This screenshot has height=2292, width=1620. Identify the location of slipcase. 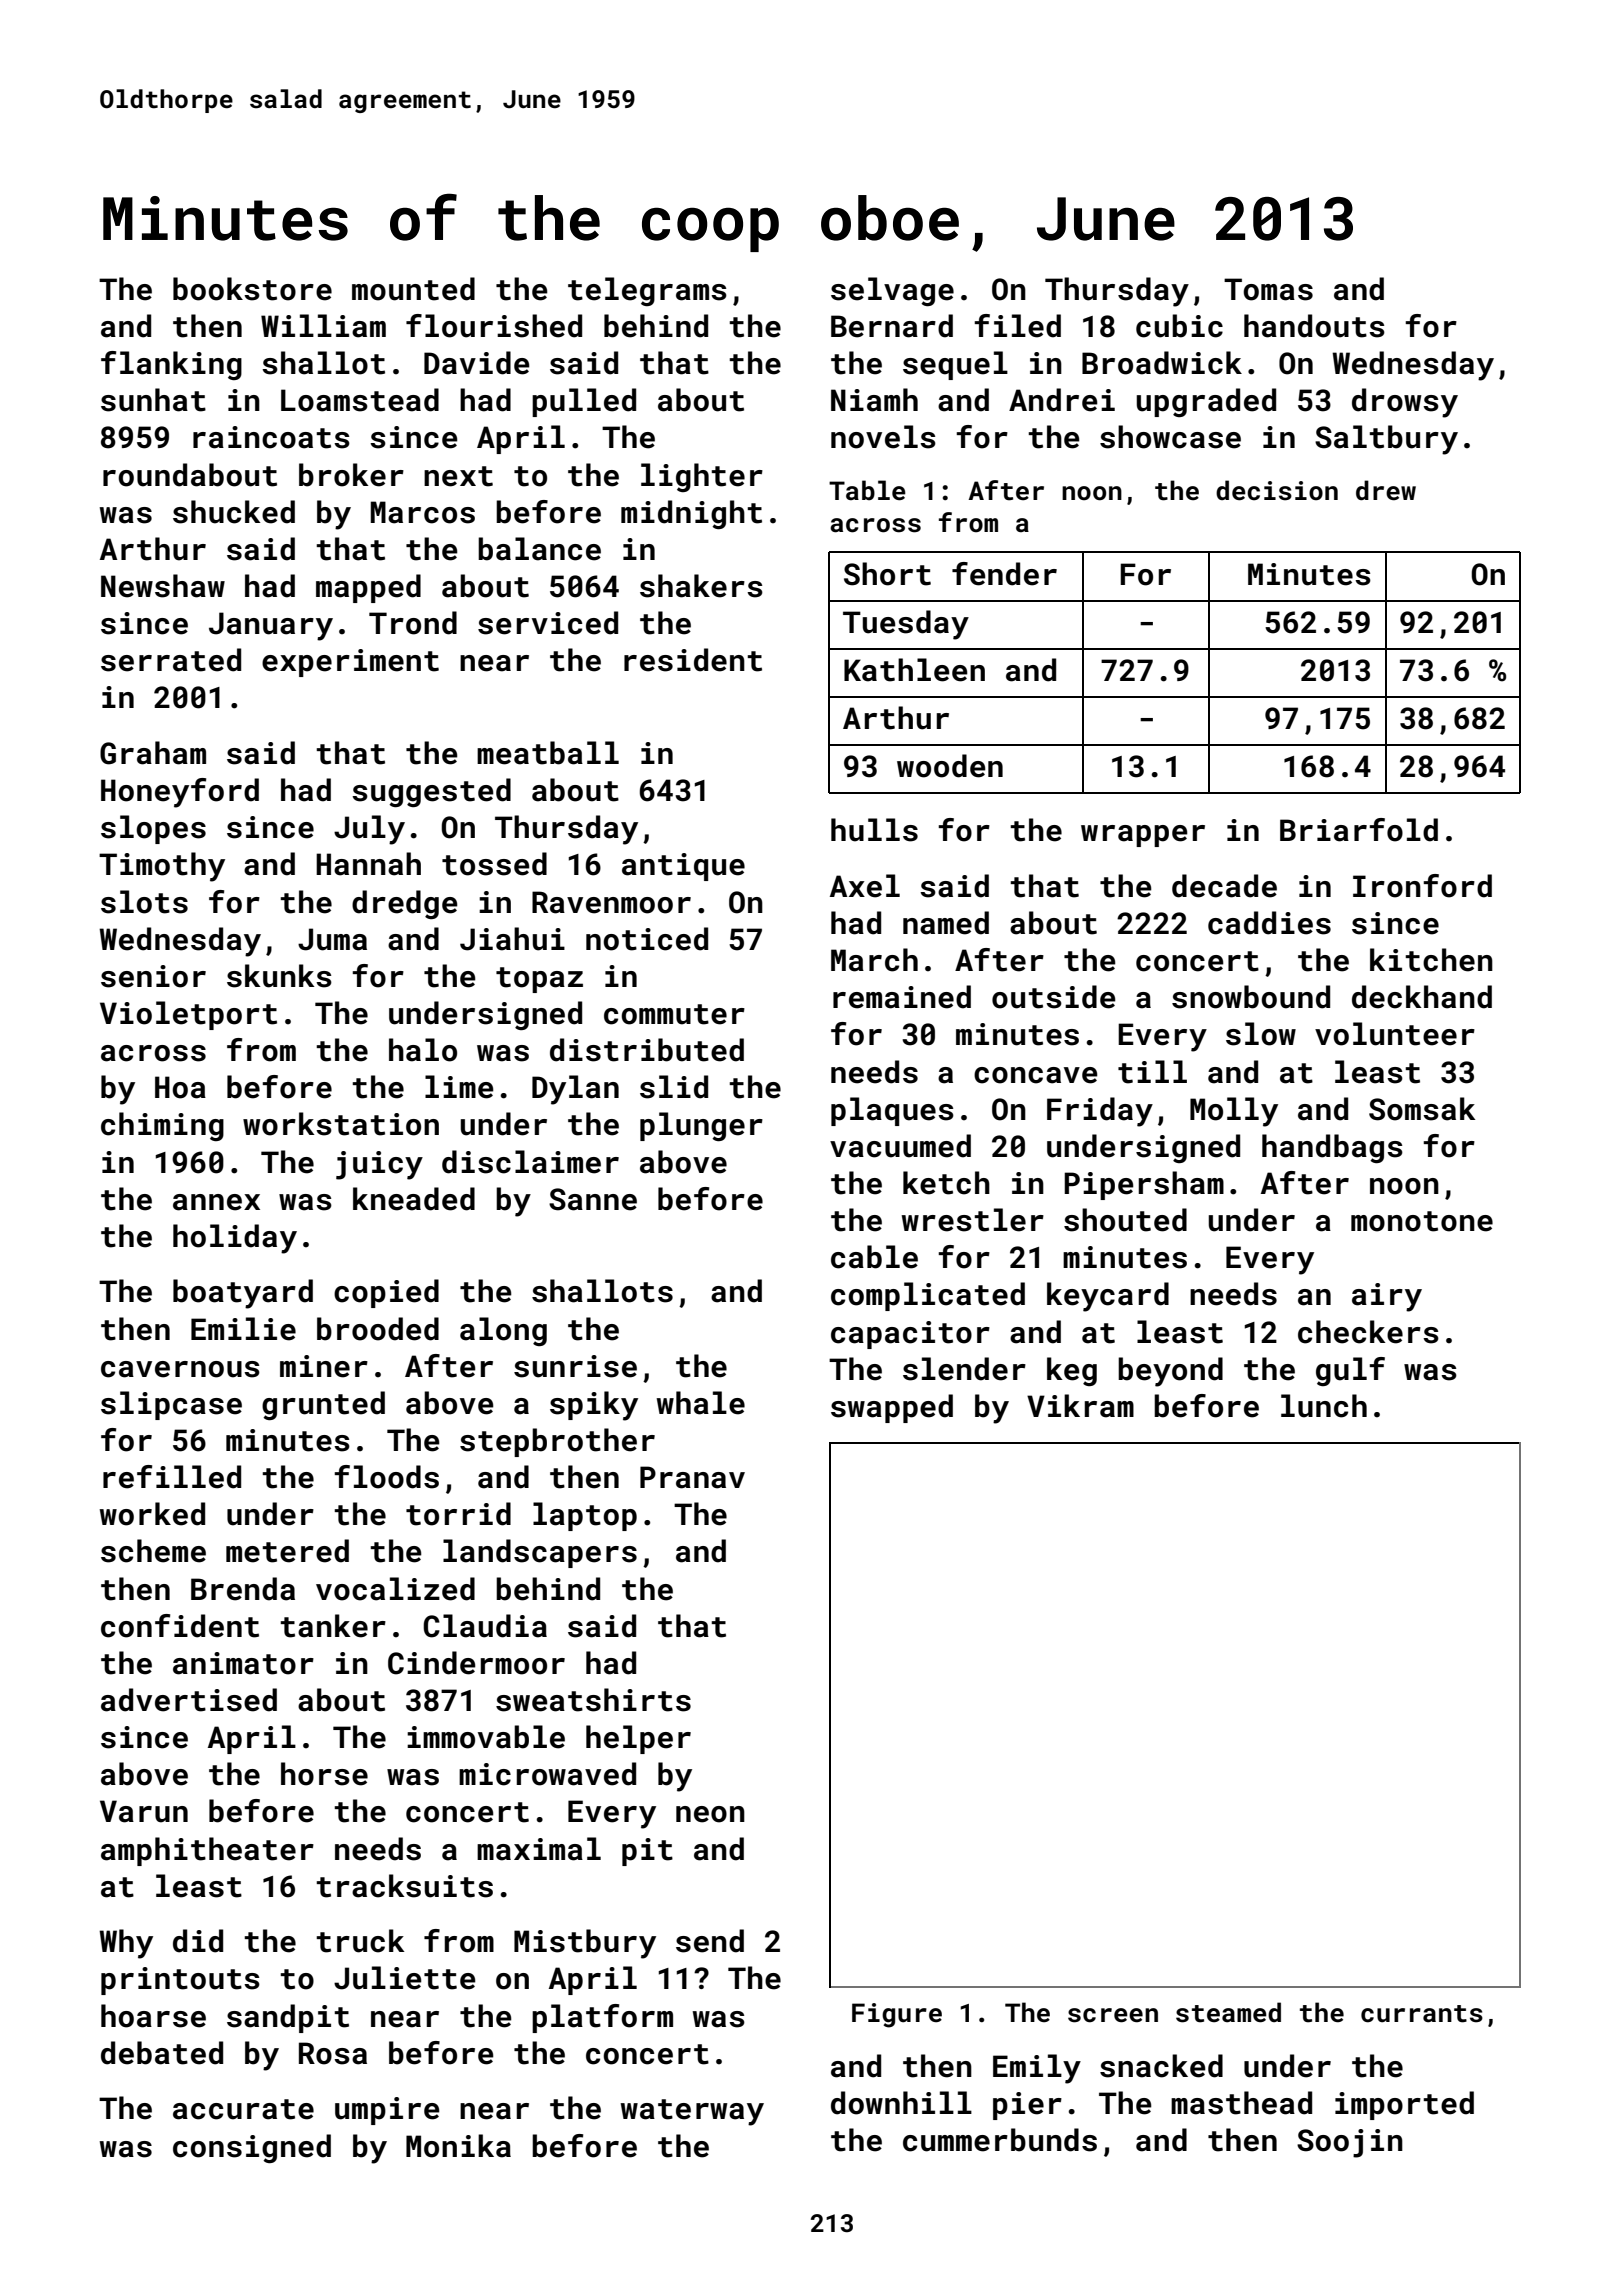
(171, 1405).
